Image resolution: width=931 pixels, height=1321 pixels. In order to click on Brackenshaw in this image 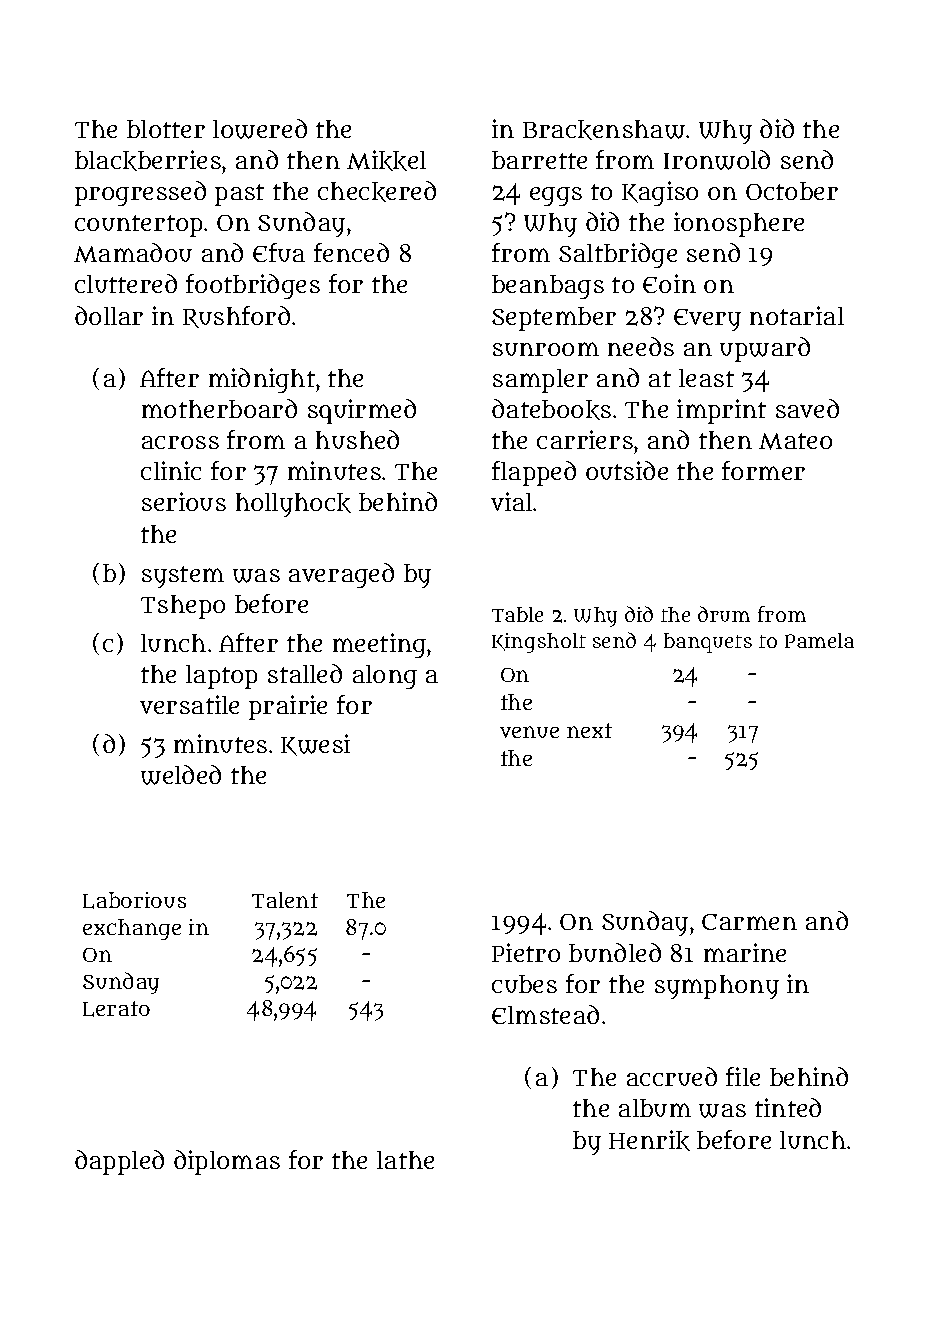, I will do `click(604, 130)`.
